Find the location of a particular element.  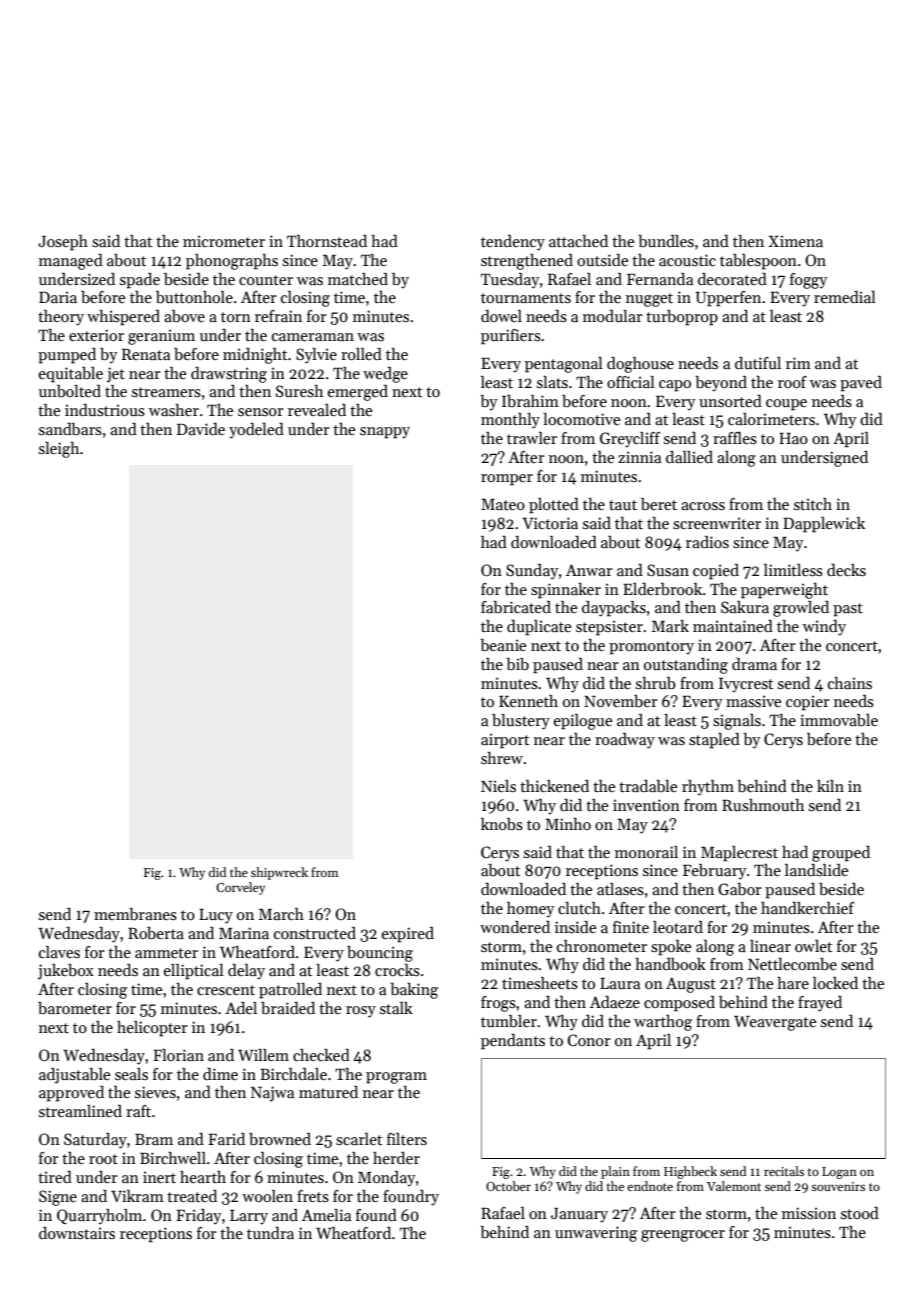

tendency is located at coordinates (513, 243).
